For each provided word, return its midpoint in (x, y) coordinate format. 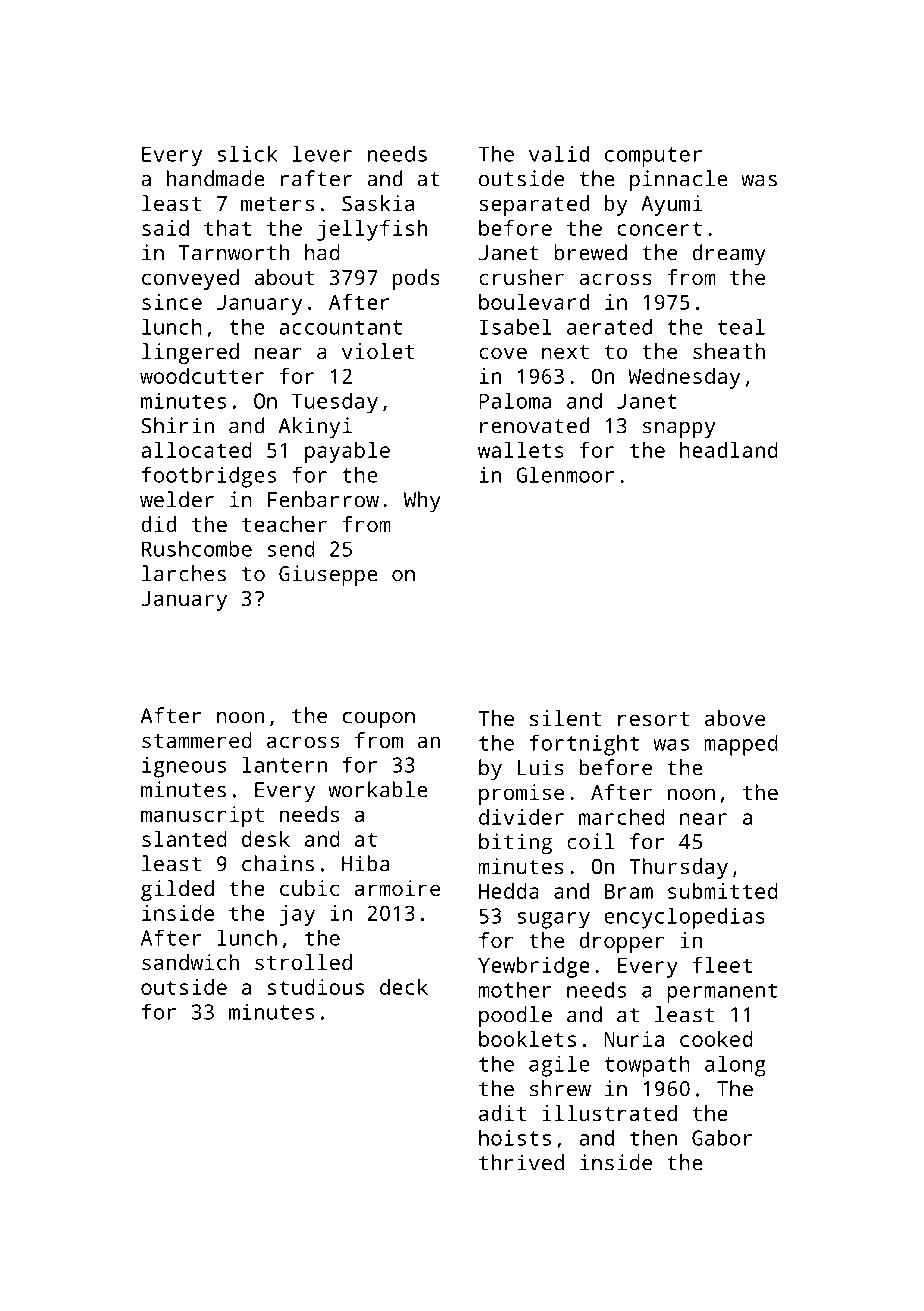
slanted (184, 839)
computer (653, 157)
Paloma (515, 400)
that (227, 228)
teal (741, 326)
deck (404, 987)
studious (316, 987)
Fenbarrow (323, 499)
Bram (628, 891)
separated (534, 205)
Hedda (509, 891)
